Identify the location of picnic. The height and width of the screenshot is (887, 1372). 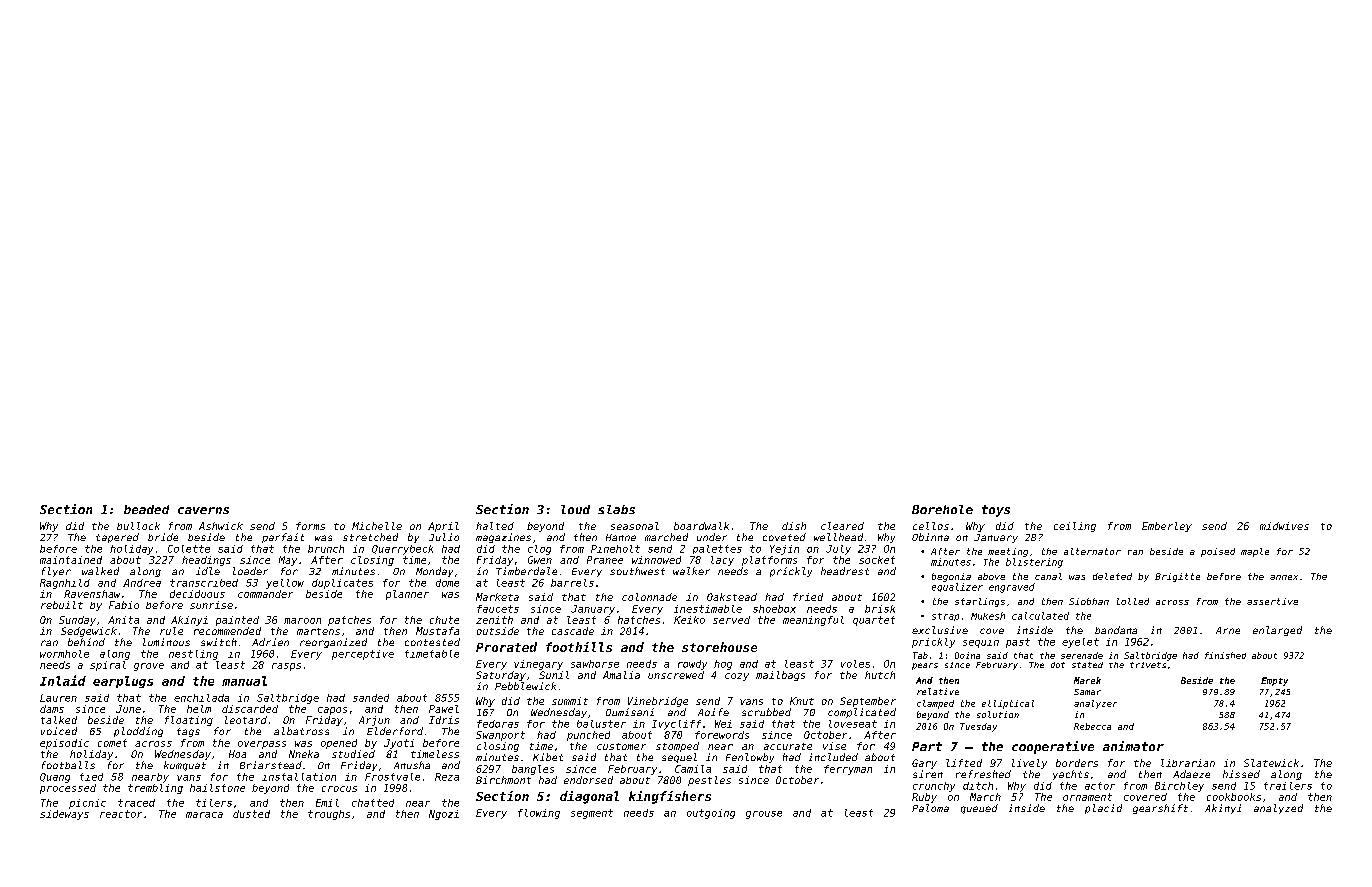
(87, 804).
